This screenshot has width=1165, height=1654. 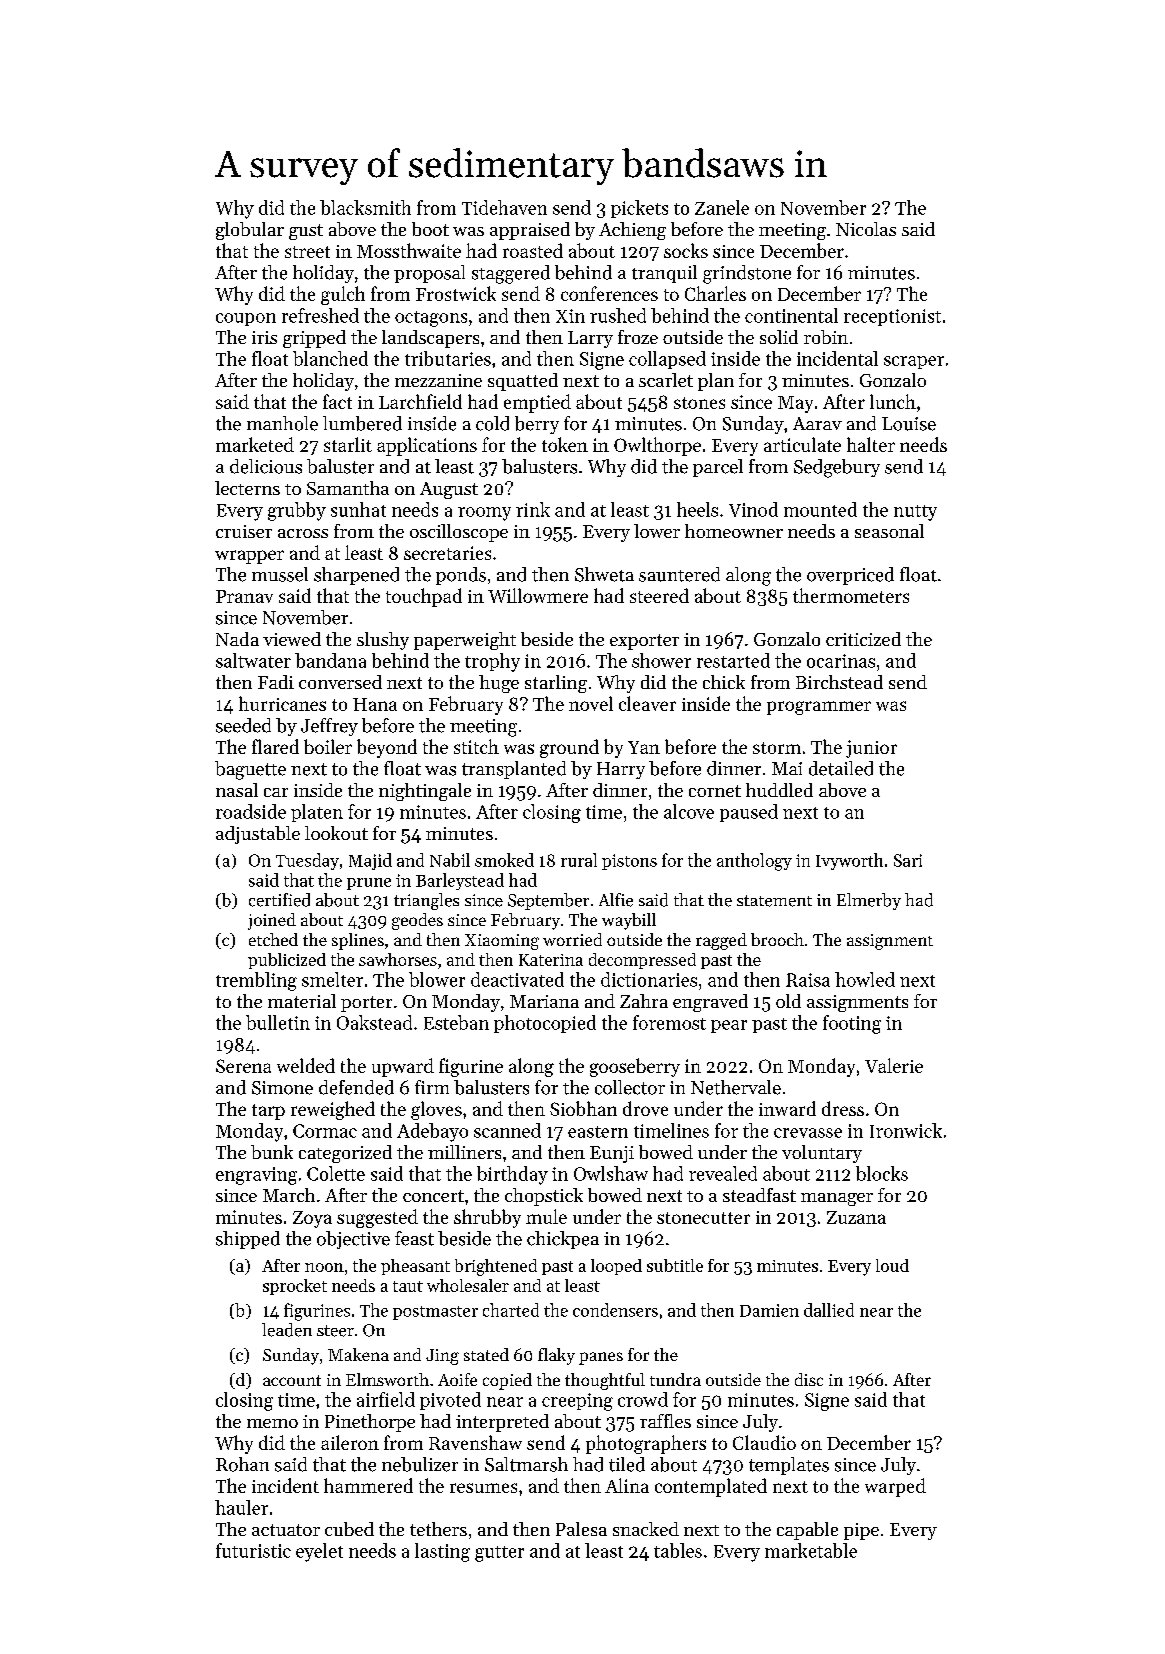 What do you see at coordinates (255, 444) in the screenshot?
I see `marketed` at bounding box center [255, 444].
